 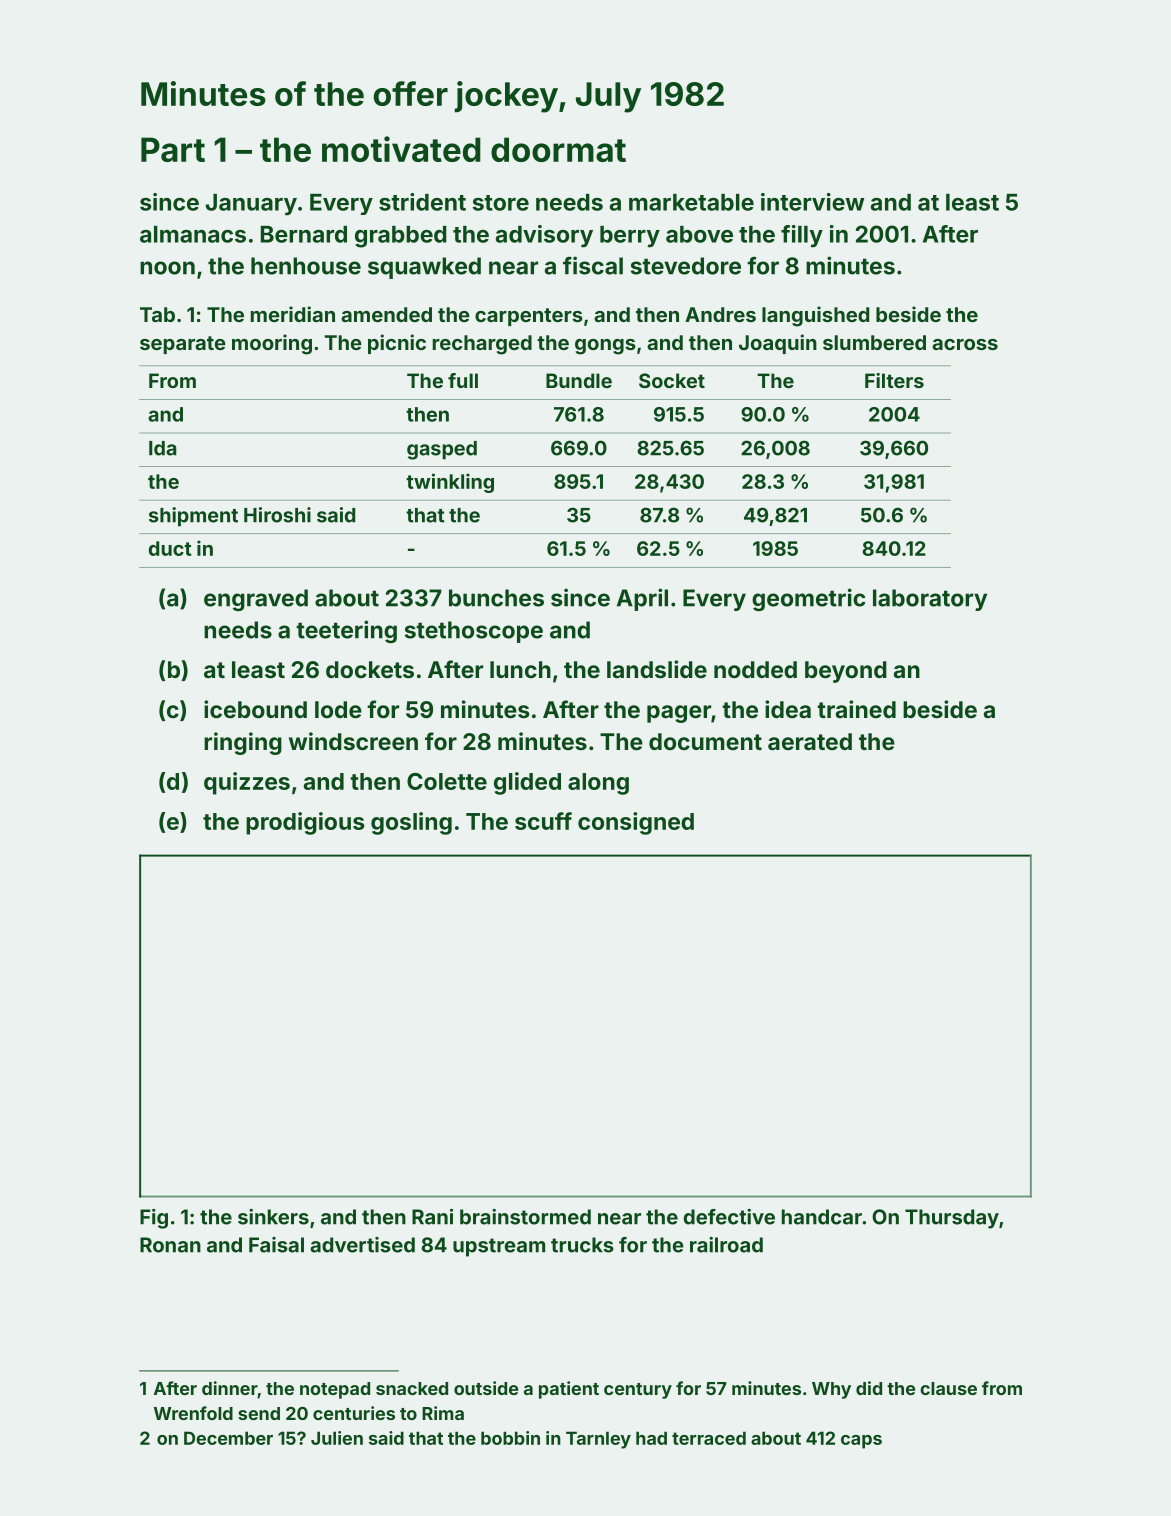 I want to click on motivated, so click(x=401, y=149).
